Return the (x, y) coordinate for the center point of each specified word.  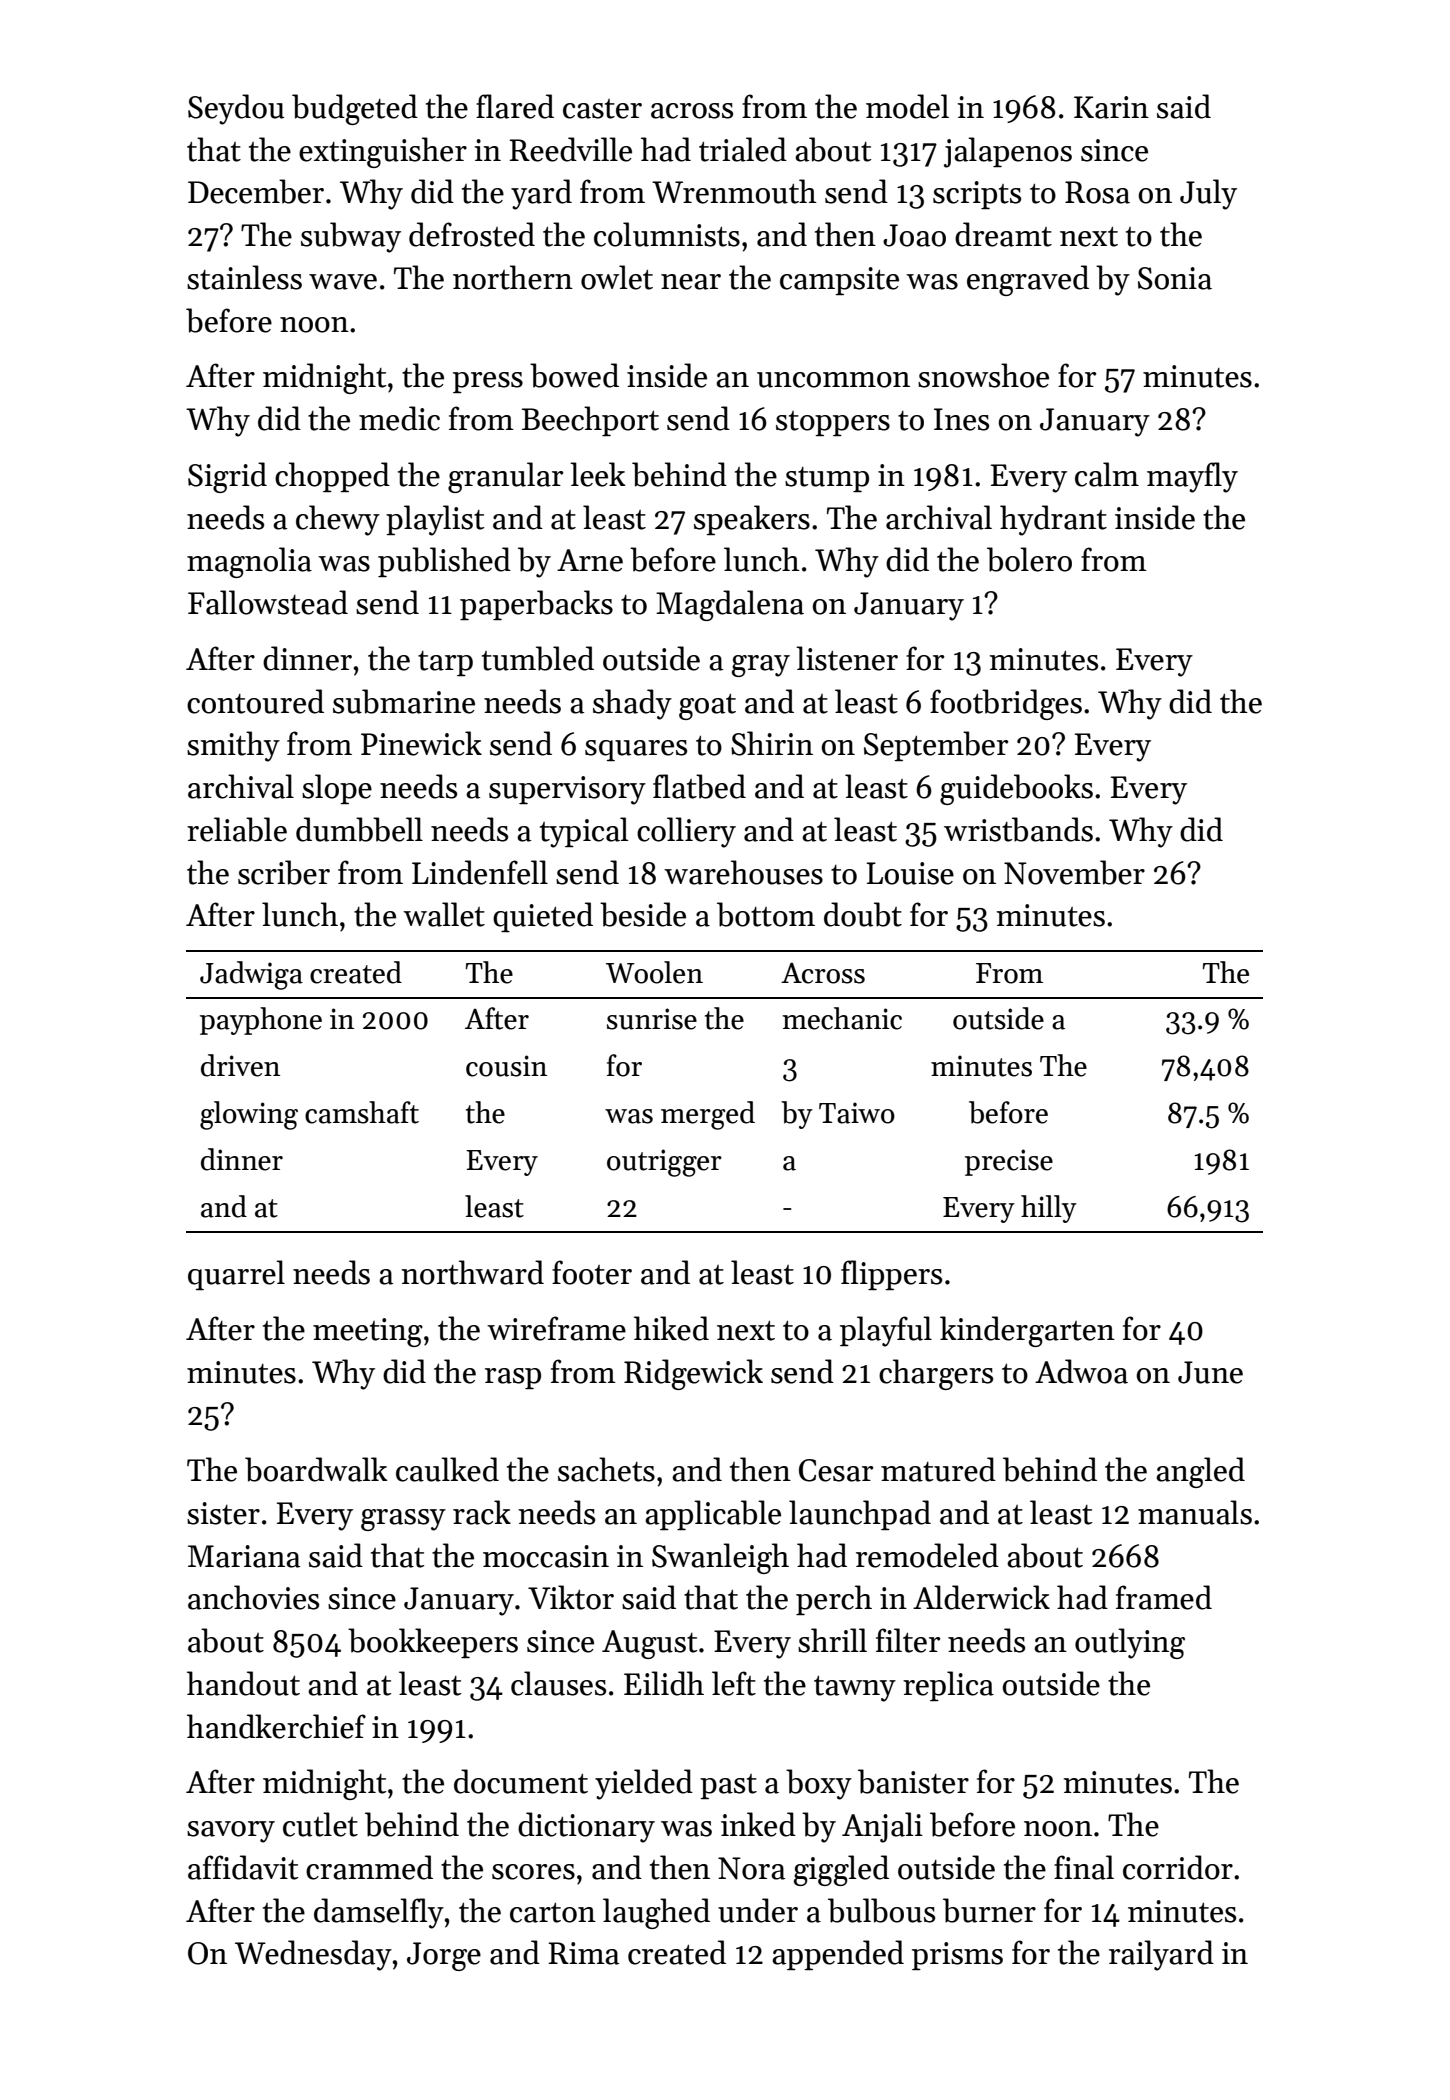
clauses (558, 1683)
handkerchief (276, 1726)
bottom (766, 914)
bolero (1029, 559)
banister (913, 1781)
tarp (445, 663)
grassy (403, 1520)
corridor (1178, 1867)
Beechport (590, 421)
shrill (832, 1640)
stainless (244, 277)
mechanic (842, 1018)
